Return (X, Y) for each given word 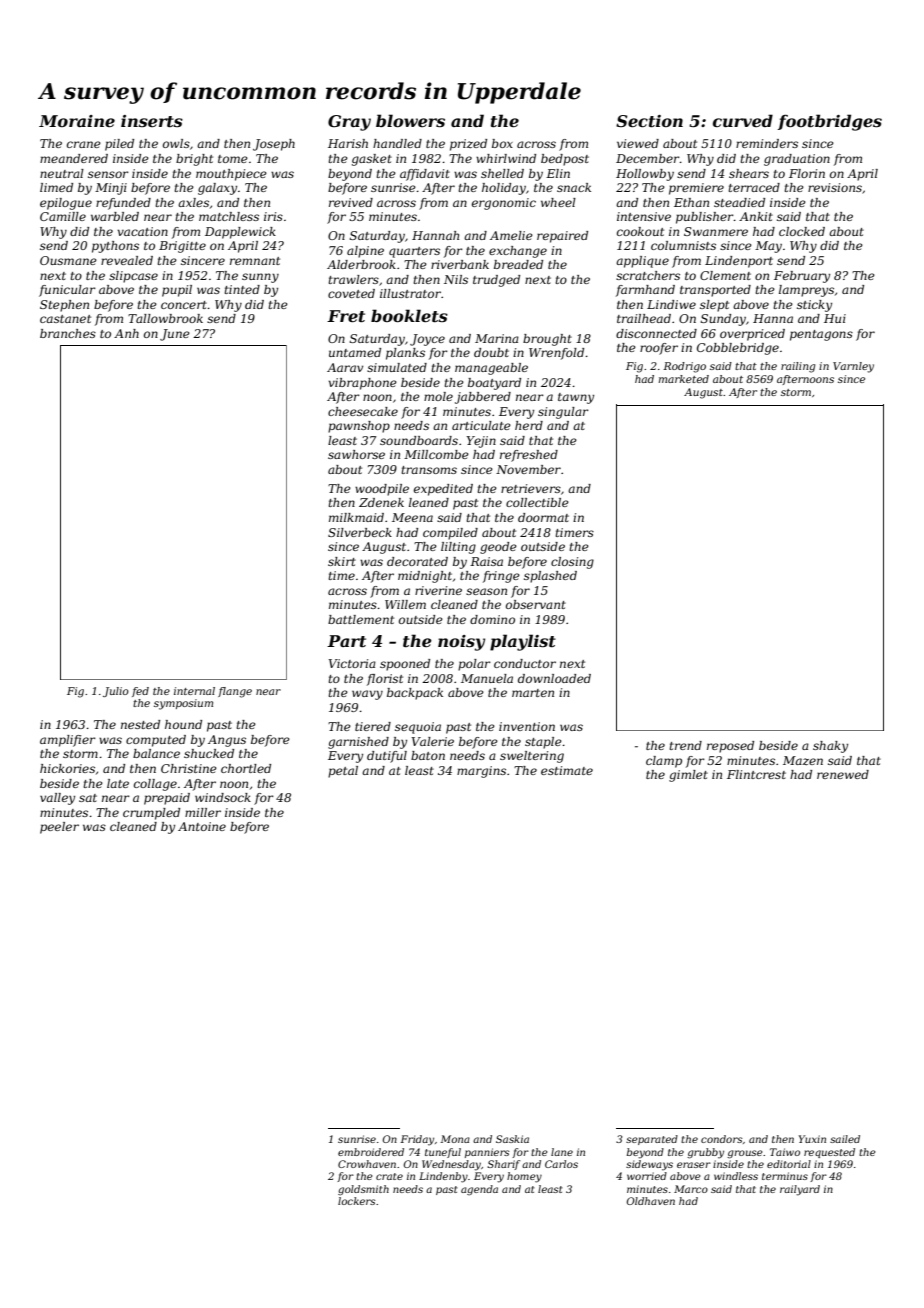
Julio (116, 692)
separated (652, 1140)
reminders (767, 143)
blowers (410, 120)
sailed (845, 1139)
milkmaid (356, 517)
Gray (349, 123)
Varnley (853, 367)
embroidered (371, 1152)
